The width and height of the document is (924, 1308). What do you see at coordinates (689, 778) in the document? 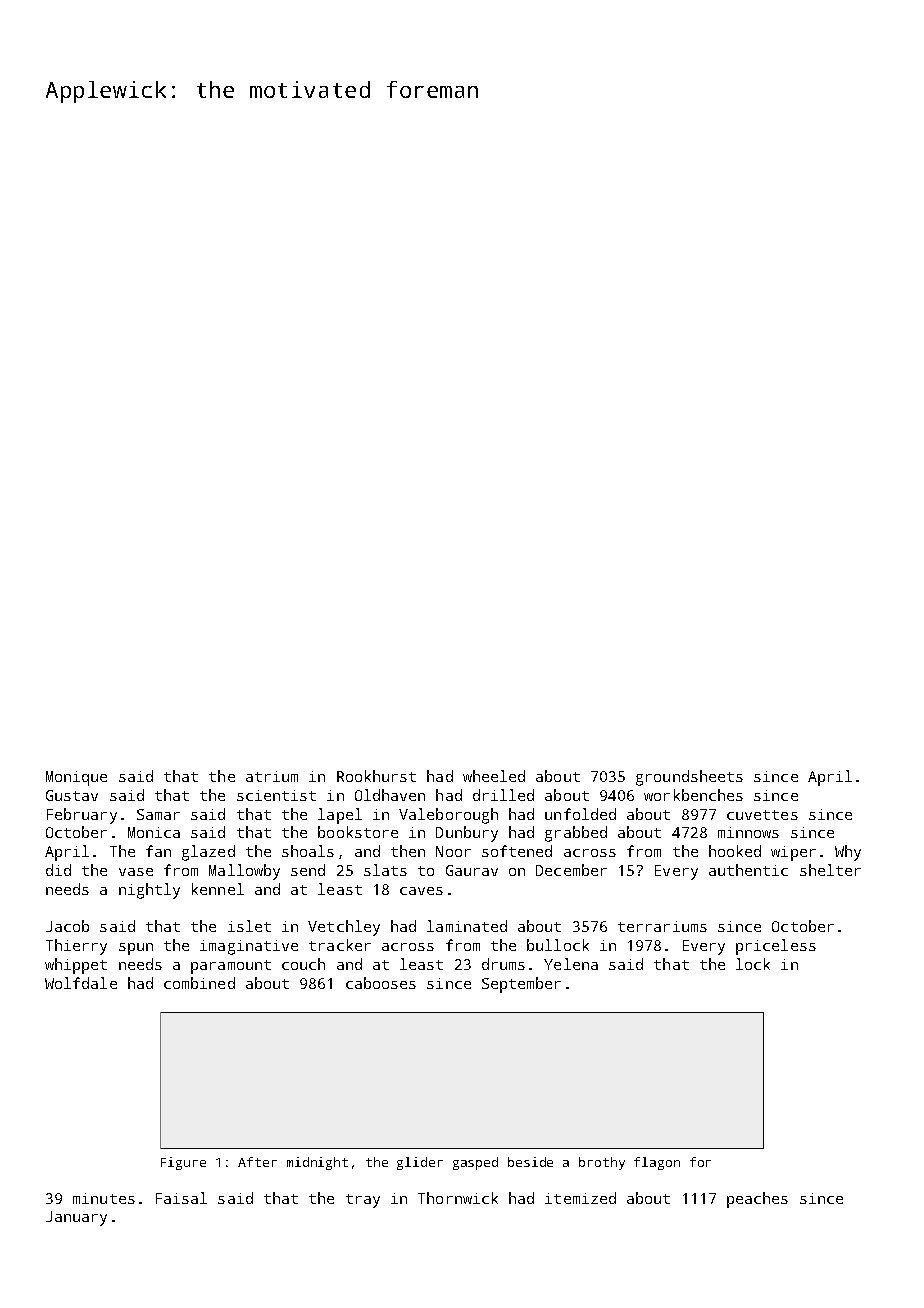
I see `groundsheets` at bounding box center [689, 778].
